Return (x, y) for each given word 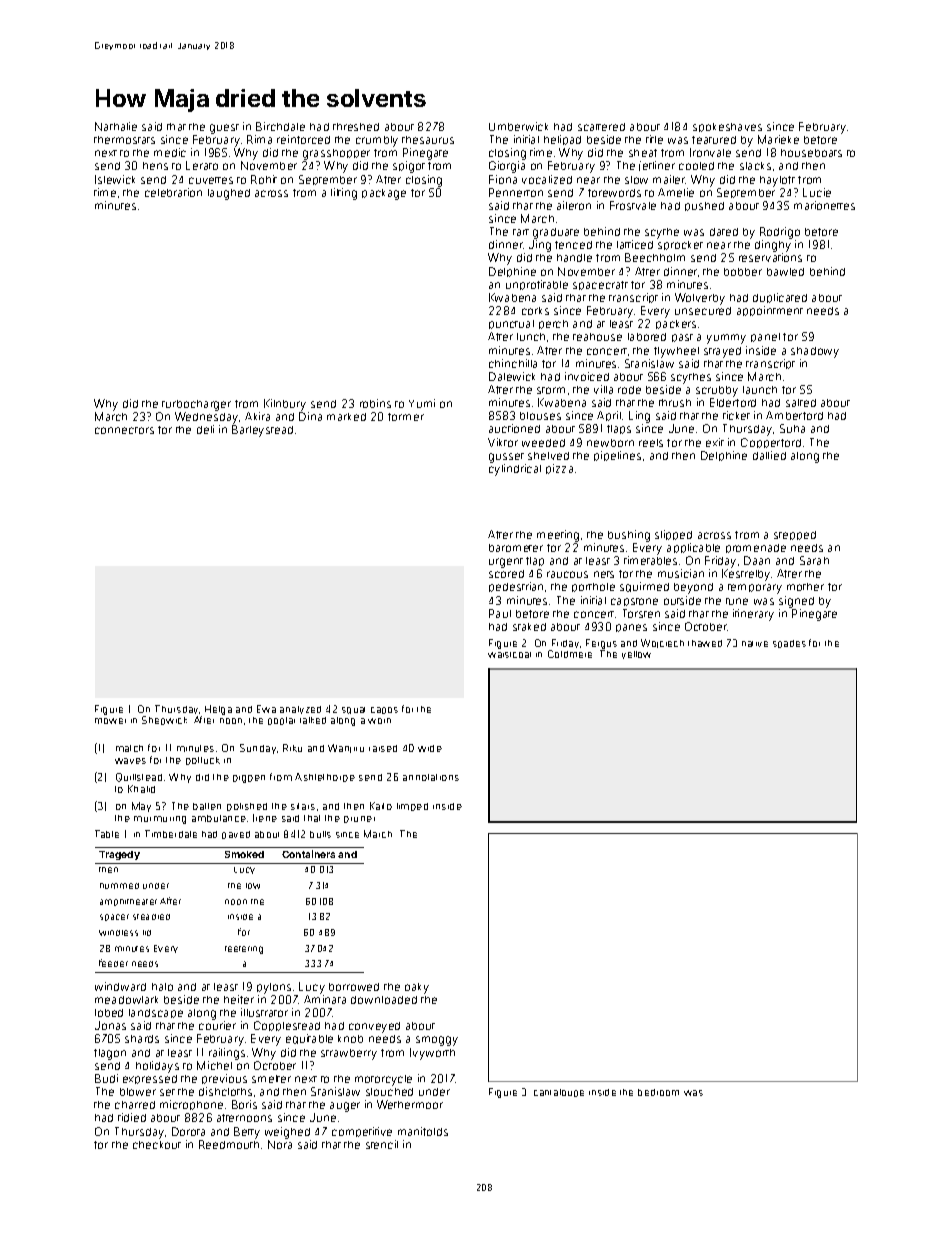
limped (412, 807)
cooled (696, 166)
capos (384, 710)
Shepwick (164, 720)
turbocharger (196, 405)
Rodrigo (780, 233)
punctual (511, 324)
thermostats (124, 140)
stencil (382, 1144)
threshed (356, 127)
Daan (757, 560)
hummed (119, 886)
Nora (280, 1144)
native (755, 644)
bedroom (658, 1092)
